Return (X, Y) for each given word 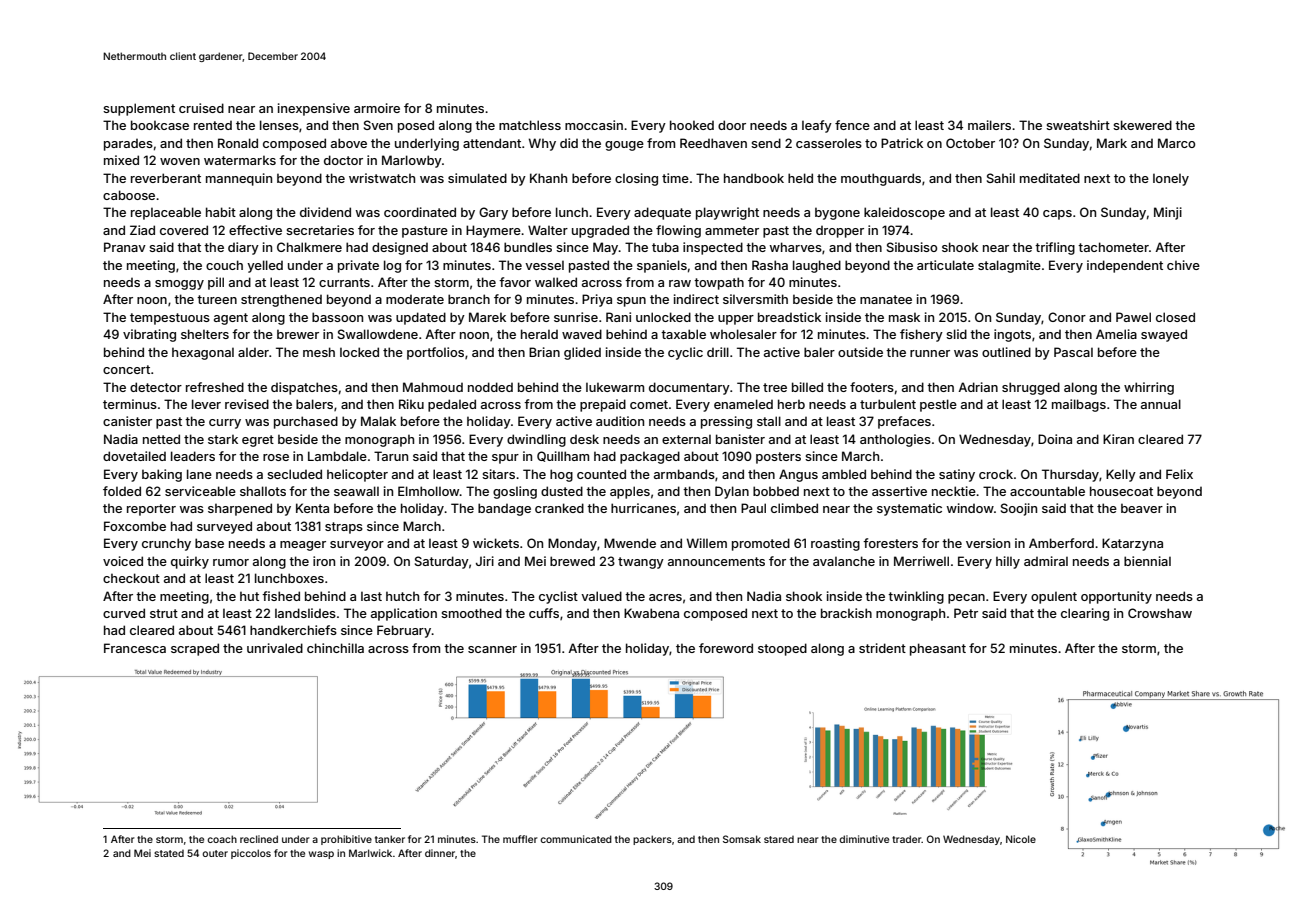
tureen (217, 299)
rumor (231, 562)
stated (169, 853)
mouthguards (881, 179)
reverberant (166, 178)
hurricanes (643, 508)
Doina (1055, 439)
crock (996, 474)
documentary (689, 388)
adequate (662, 213)
